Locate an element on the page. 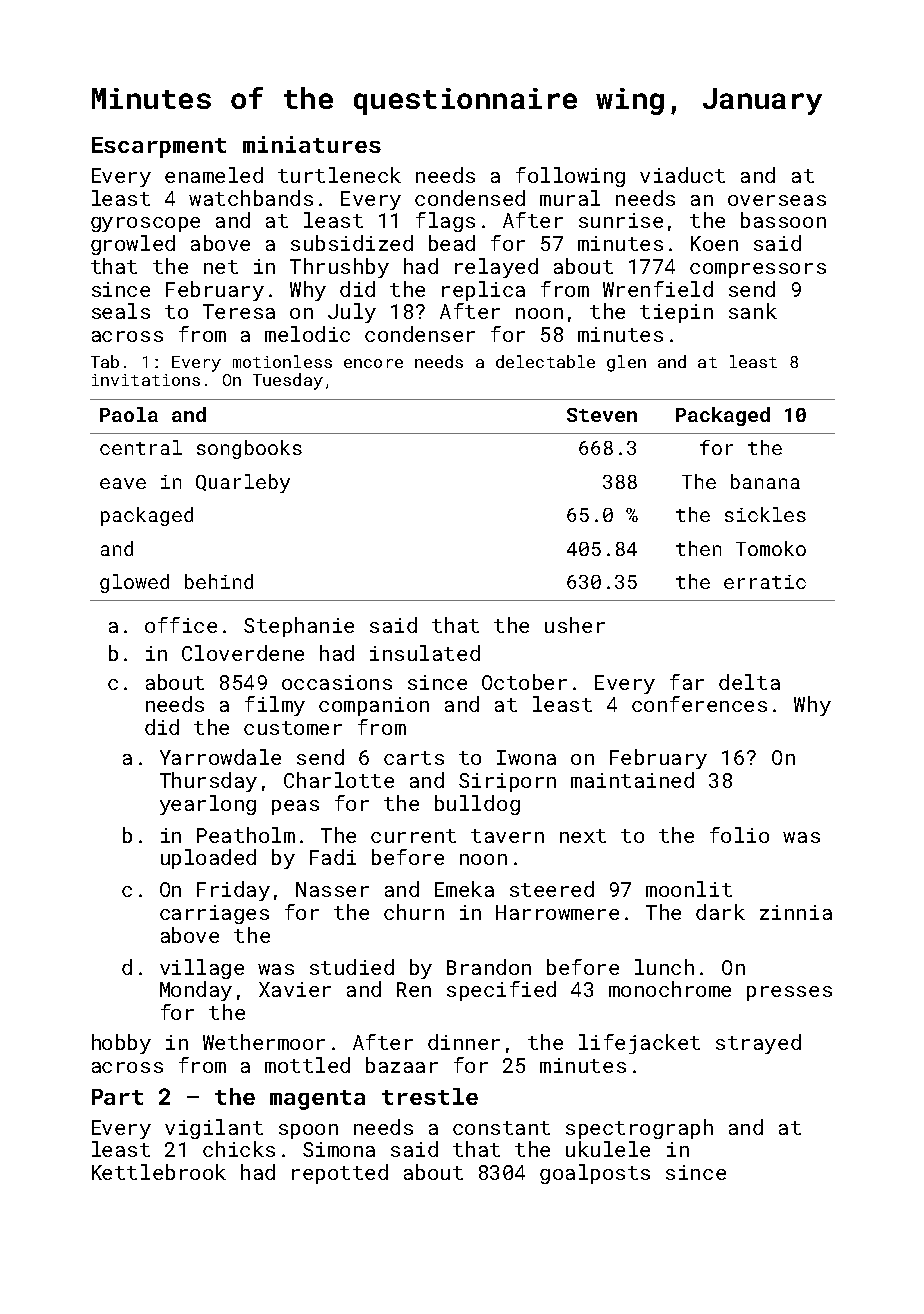  companion is located at coordinates (374, 706).
